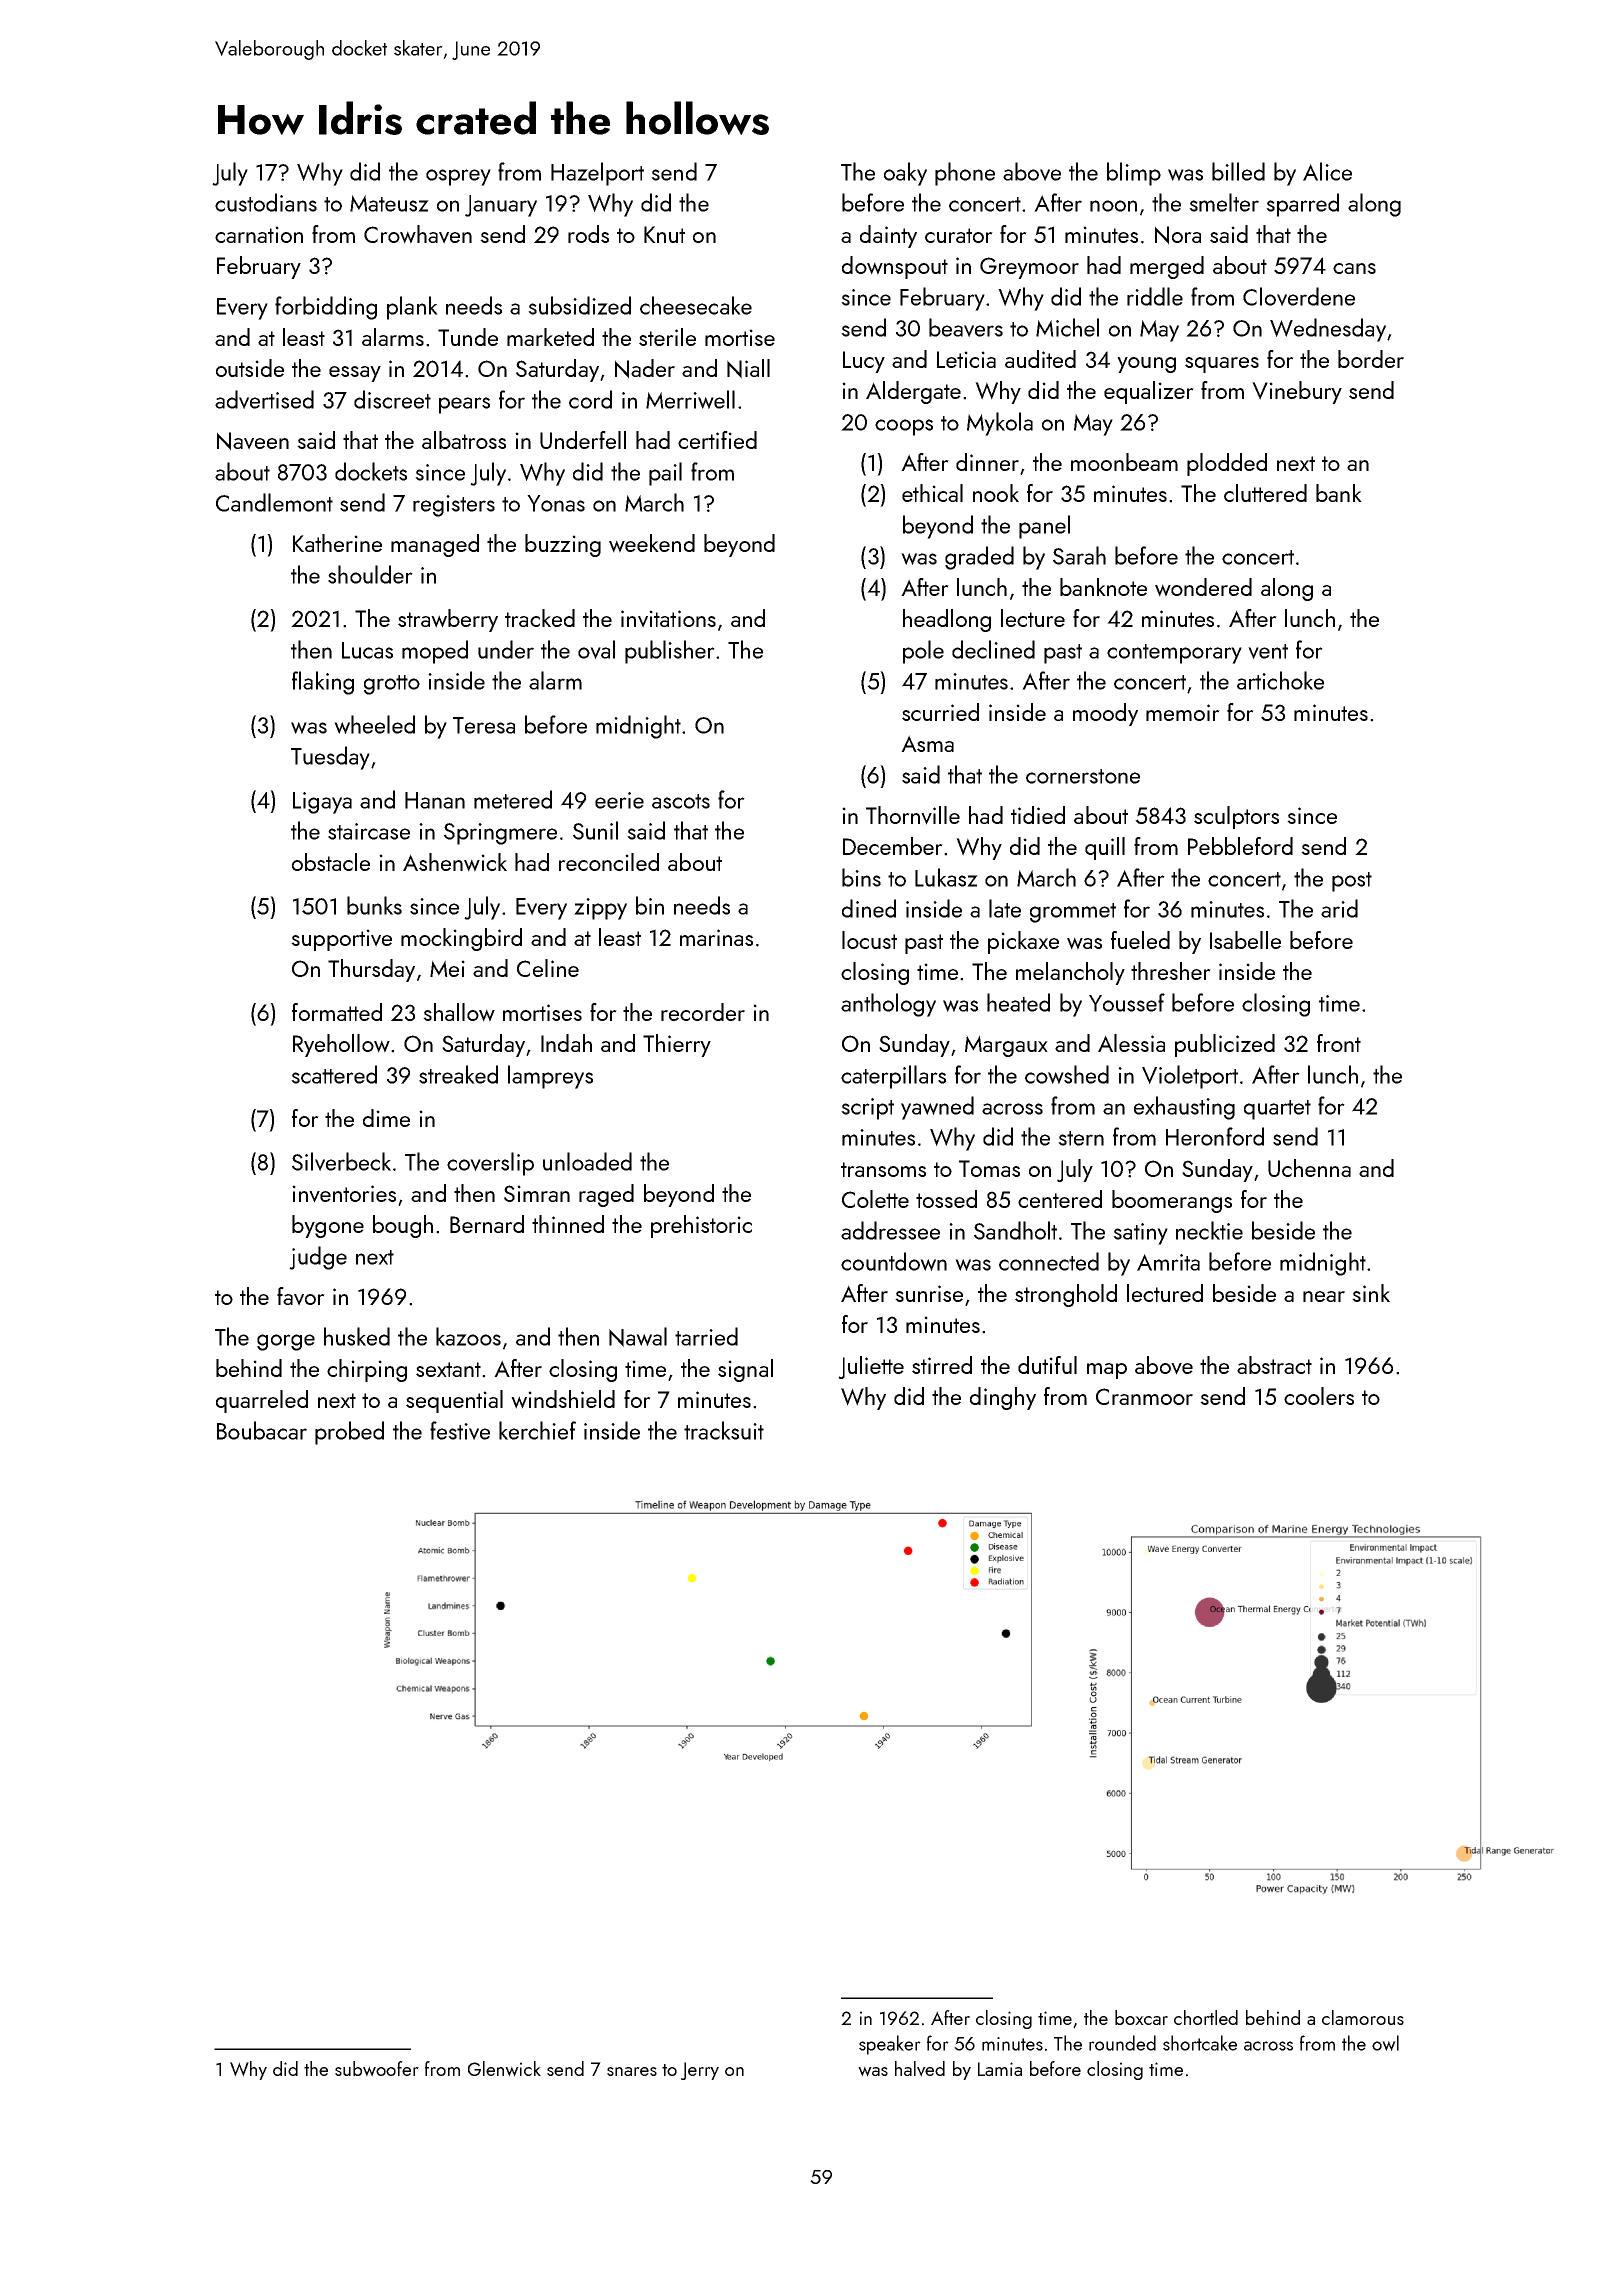 The height and width of the screenshot is (2292, 1620). What do you see at coordinates (1327, 171) in the screenshot?
I see `Alice` at bounding box center [1327, 171].
